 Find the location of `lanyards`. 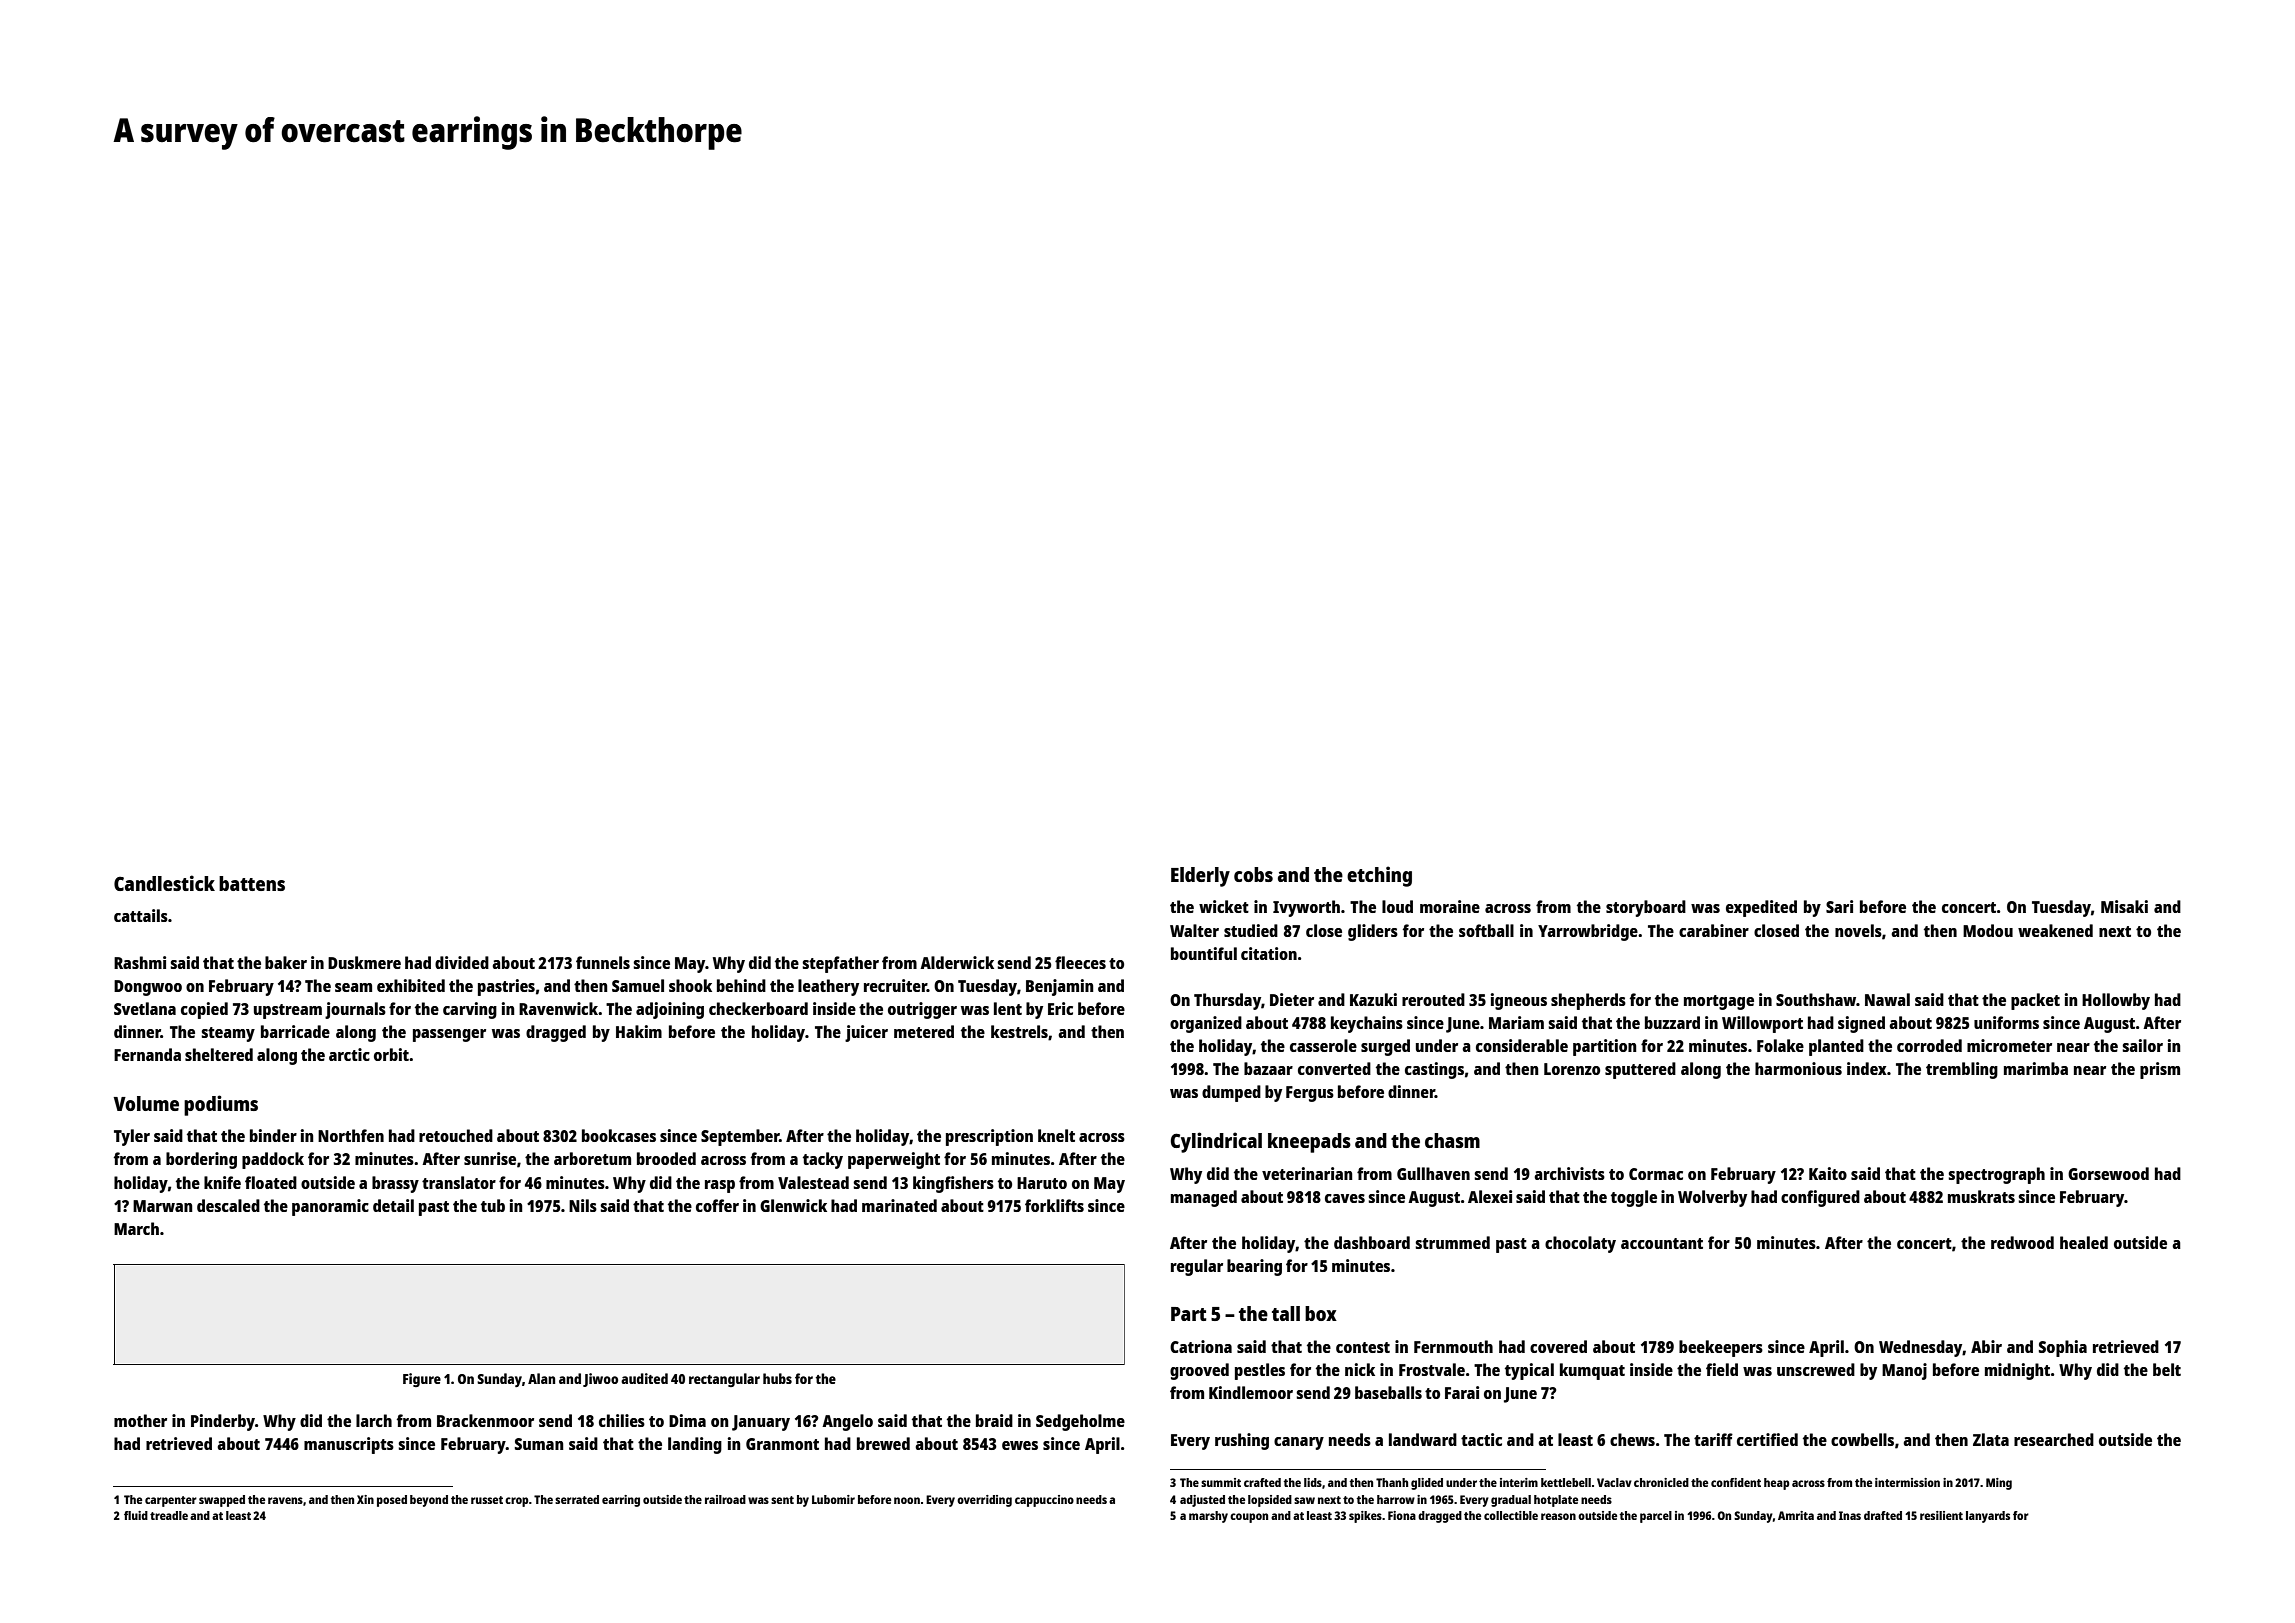

lanyards is located at coordinates (1988, 1517).
